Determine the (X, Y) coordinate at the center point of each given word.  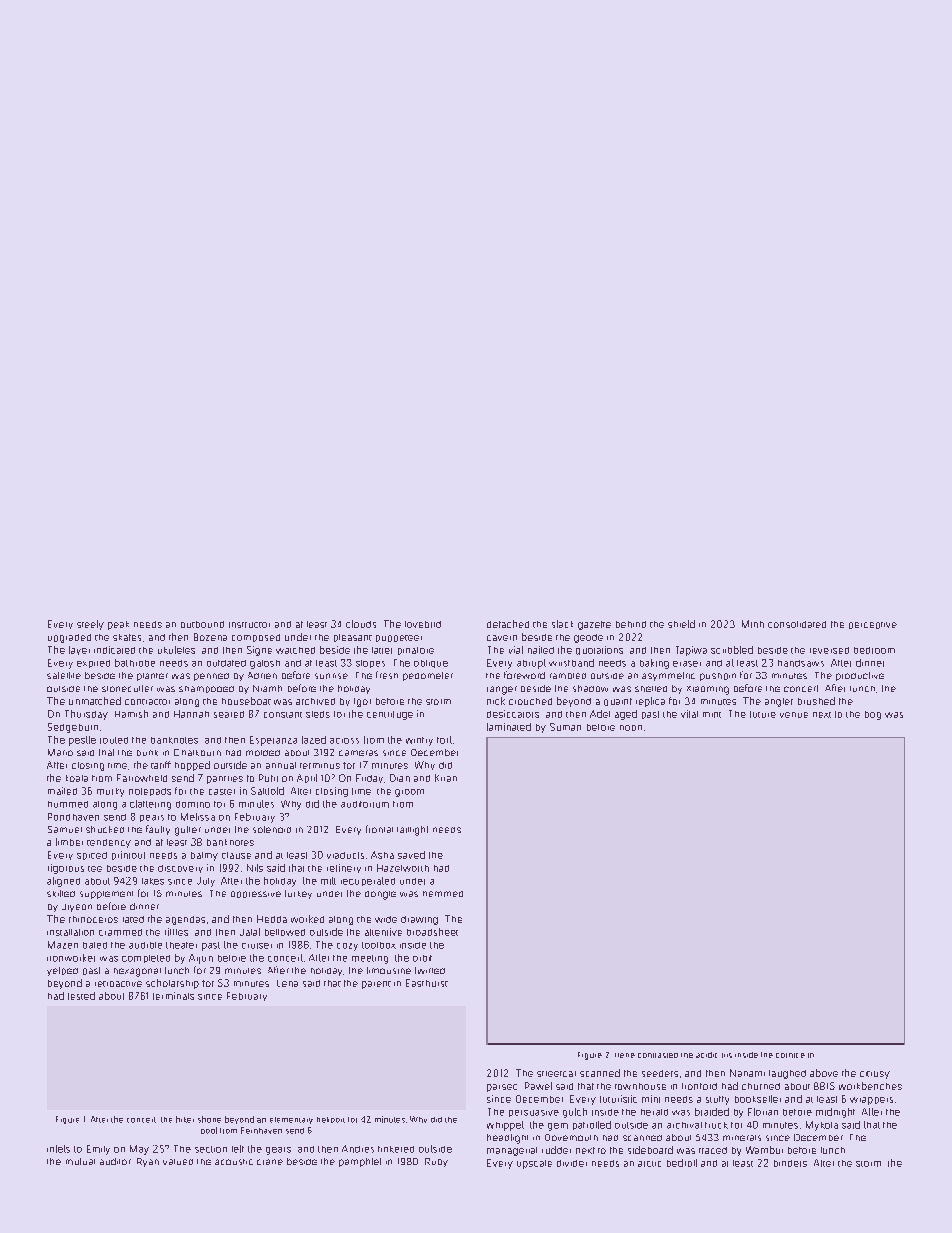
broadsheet (432, 932)
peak (118, 625)
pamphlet (360, 1162)
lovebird (423, 624)
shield (681, 624)
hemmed (443, 894)
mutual (80, 1161)
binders (790, 1163)
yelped (62, 971)
